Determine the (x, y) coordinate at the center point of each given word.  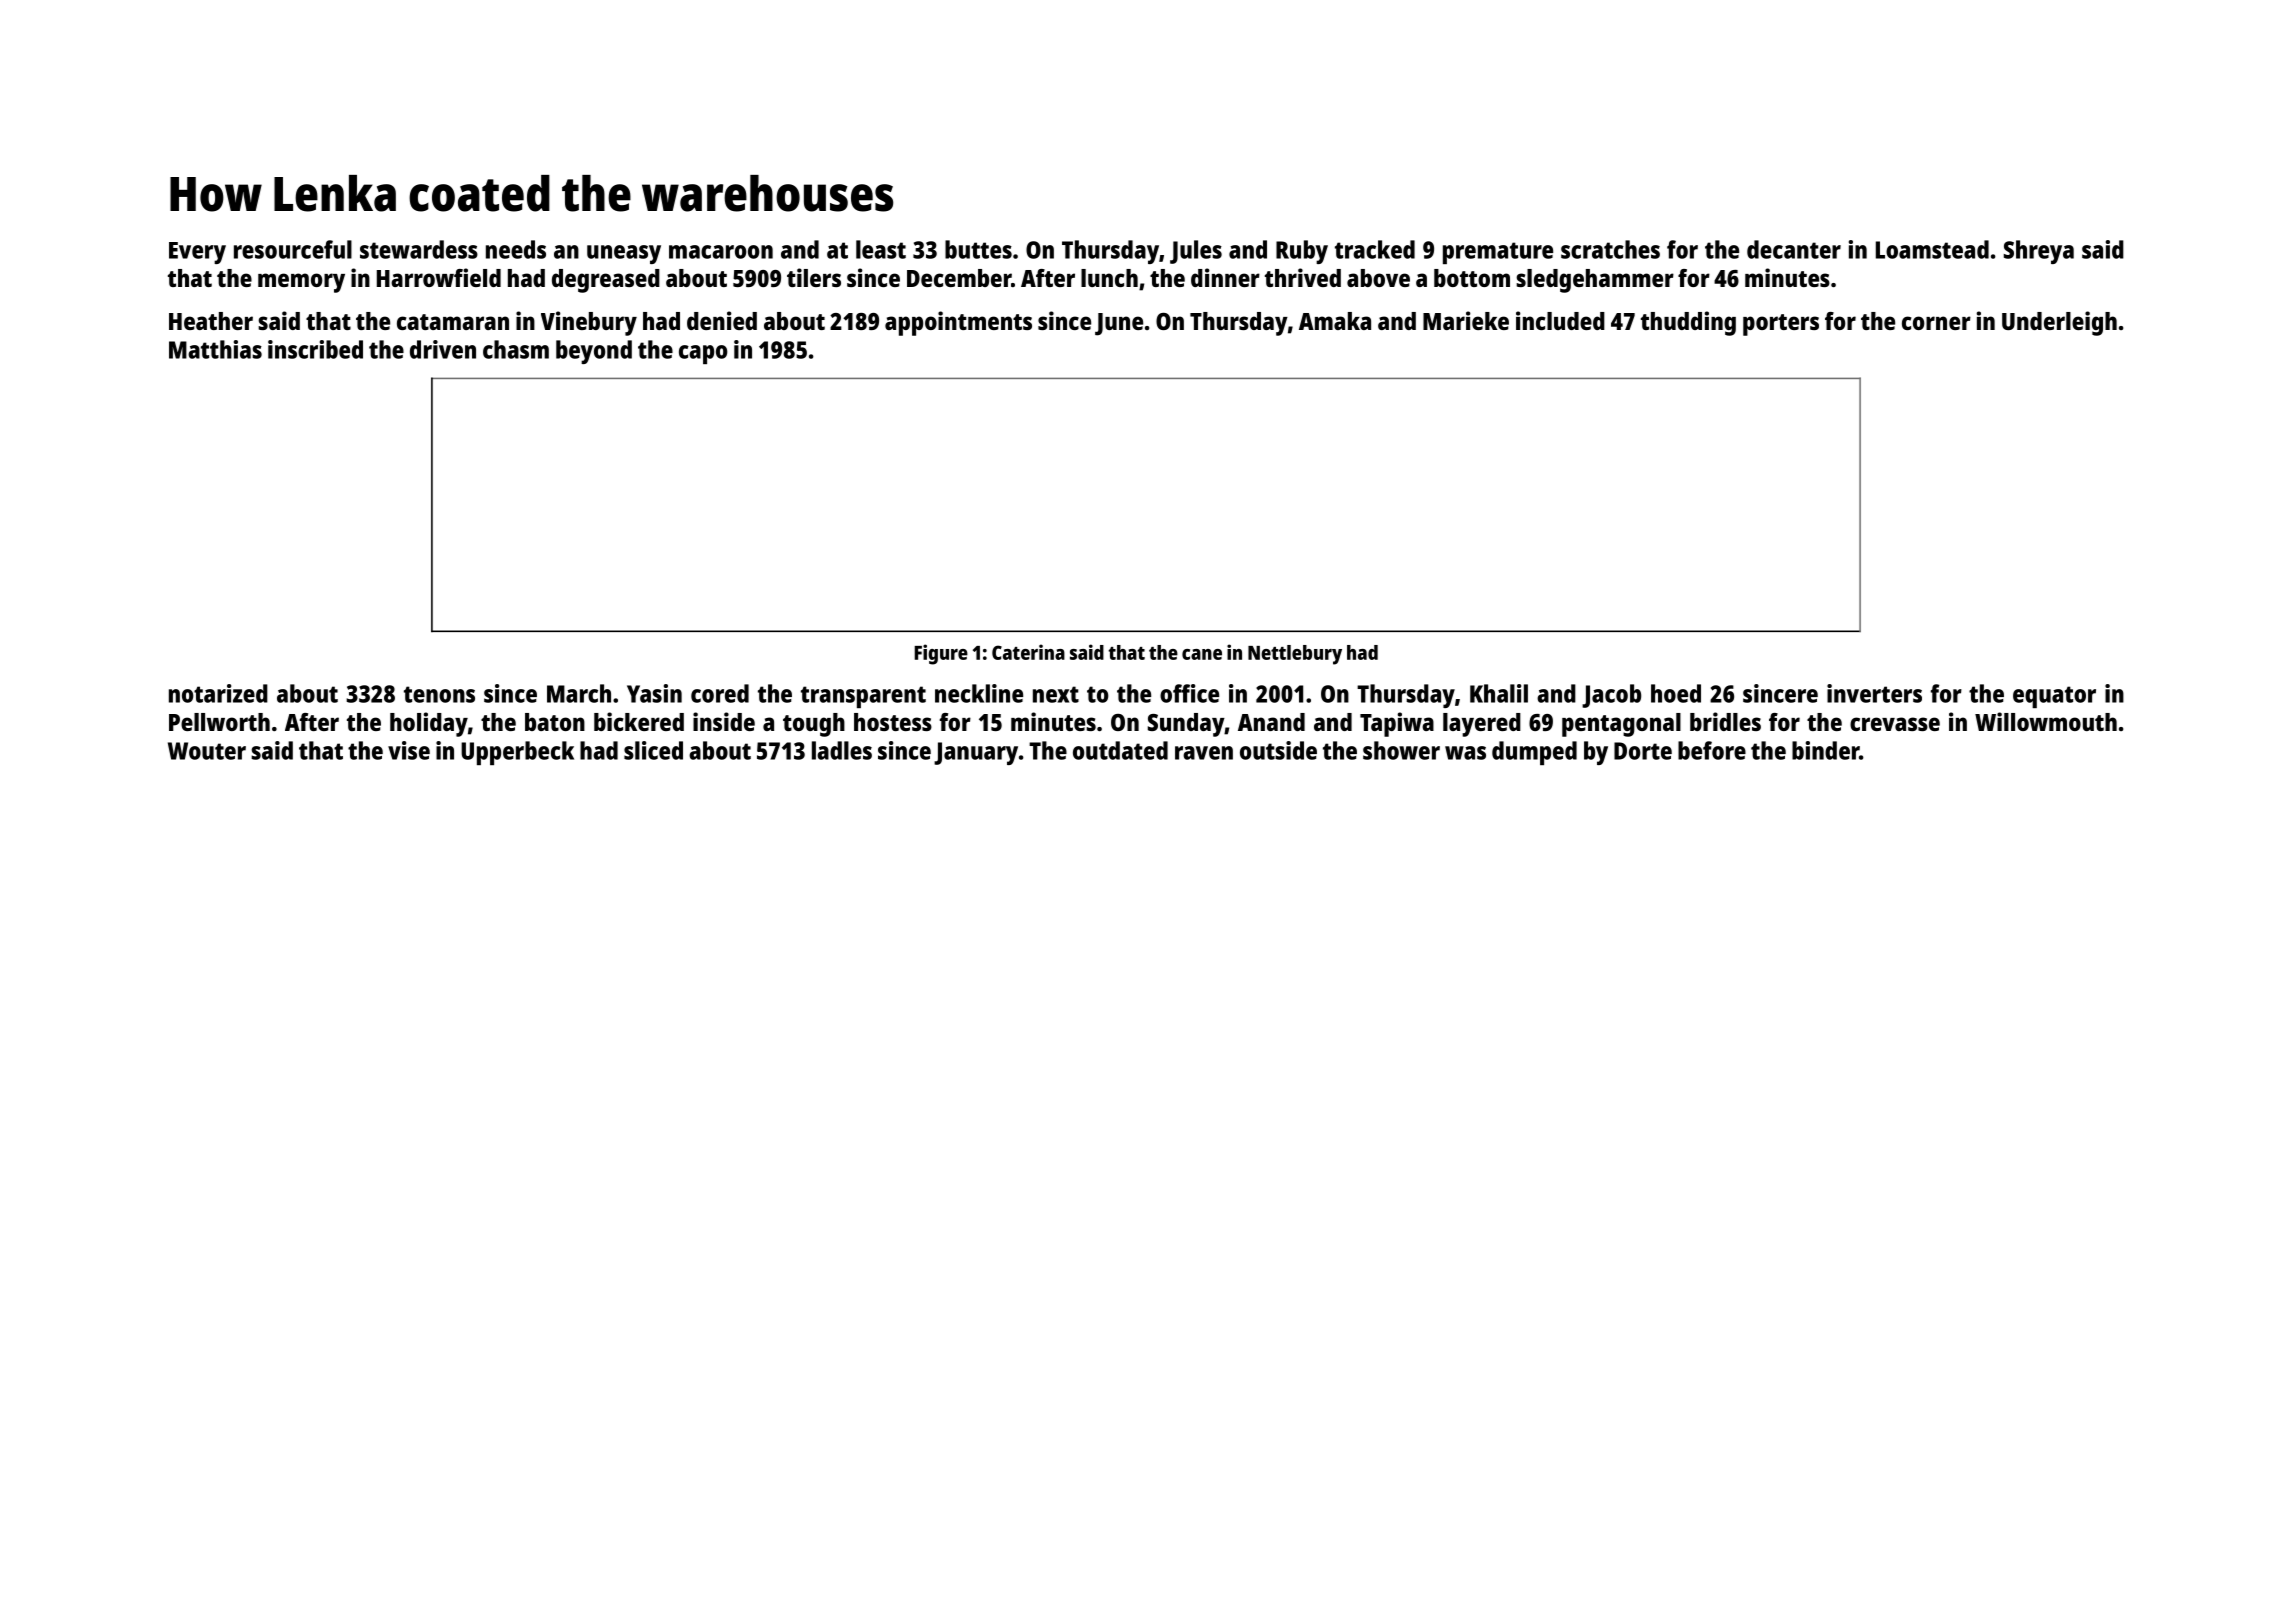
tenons (439, 694)
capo (703, 354)
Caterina (1028, 652)
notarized (218, 693)
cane (1202, 654)
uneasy (624, 254)
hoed (1676, 693)
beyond (594, 352)
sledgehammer (1595, 281)
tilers (814, 277)
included (1560, 320)
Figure (941, 654)
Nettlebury (1295, 655)
